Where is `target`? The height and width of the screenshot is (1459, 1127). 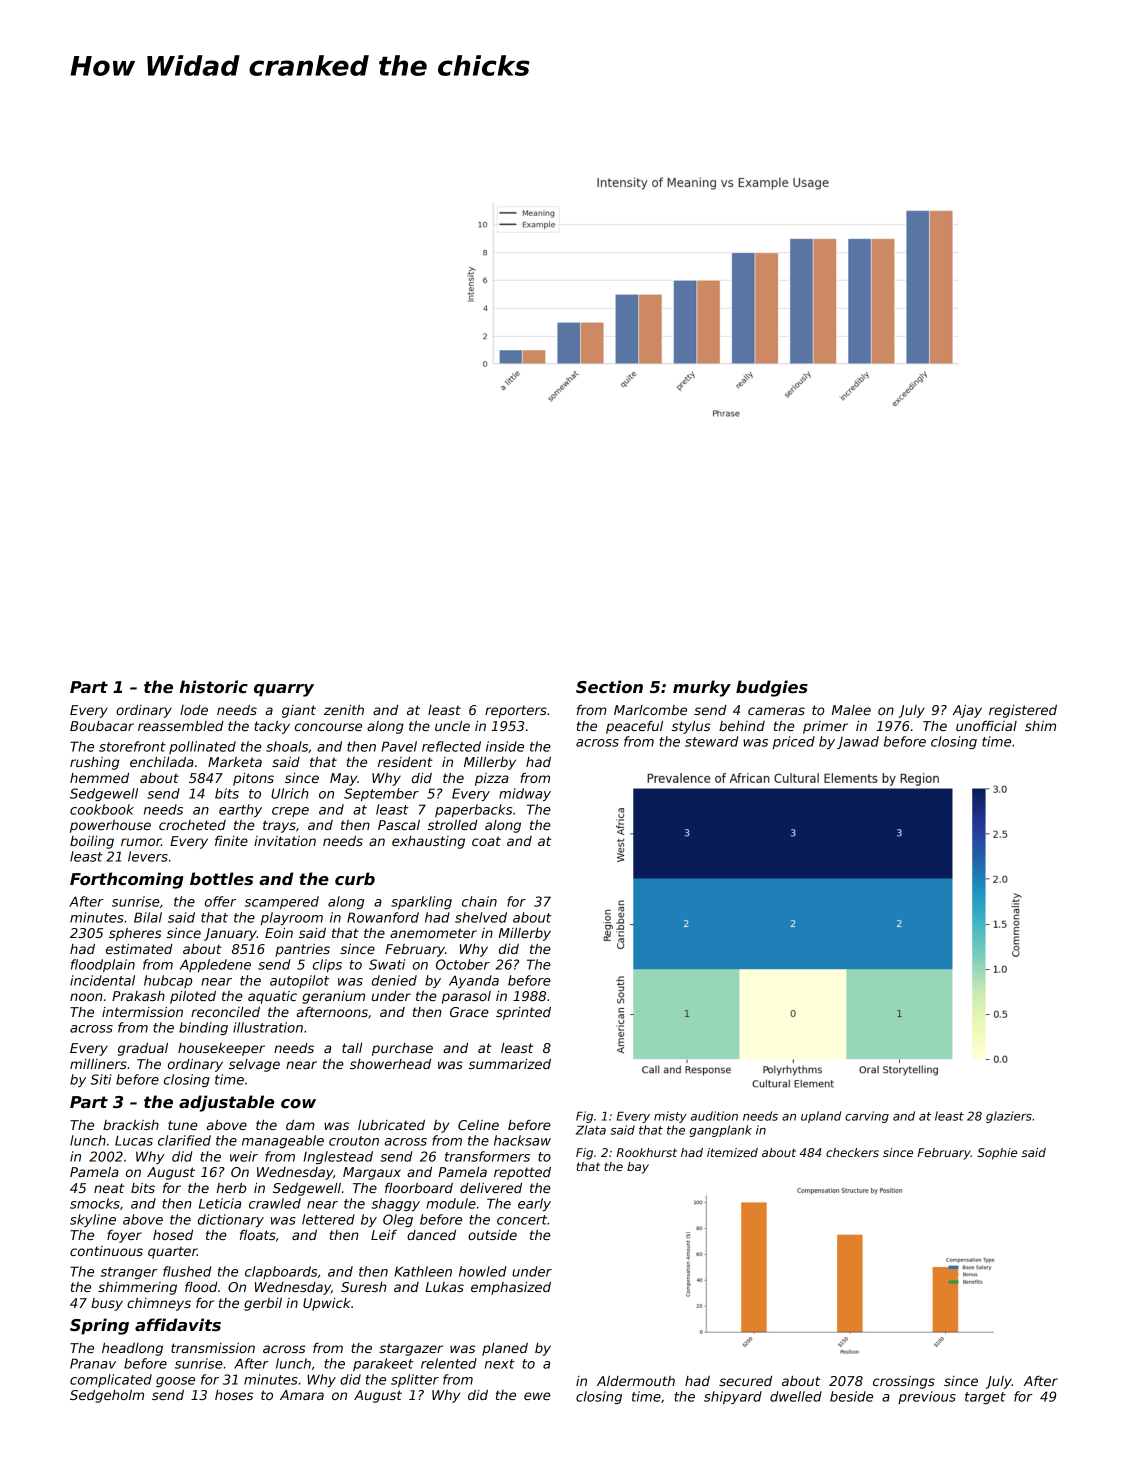
target is located at coordinates (985, 1398).
